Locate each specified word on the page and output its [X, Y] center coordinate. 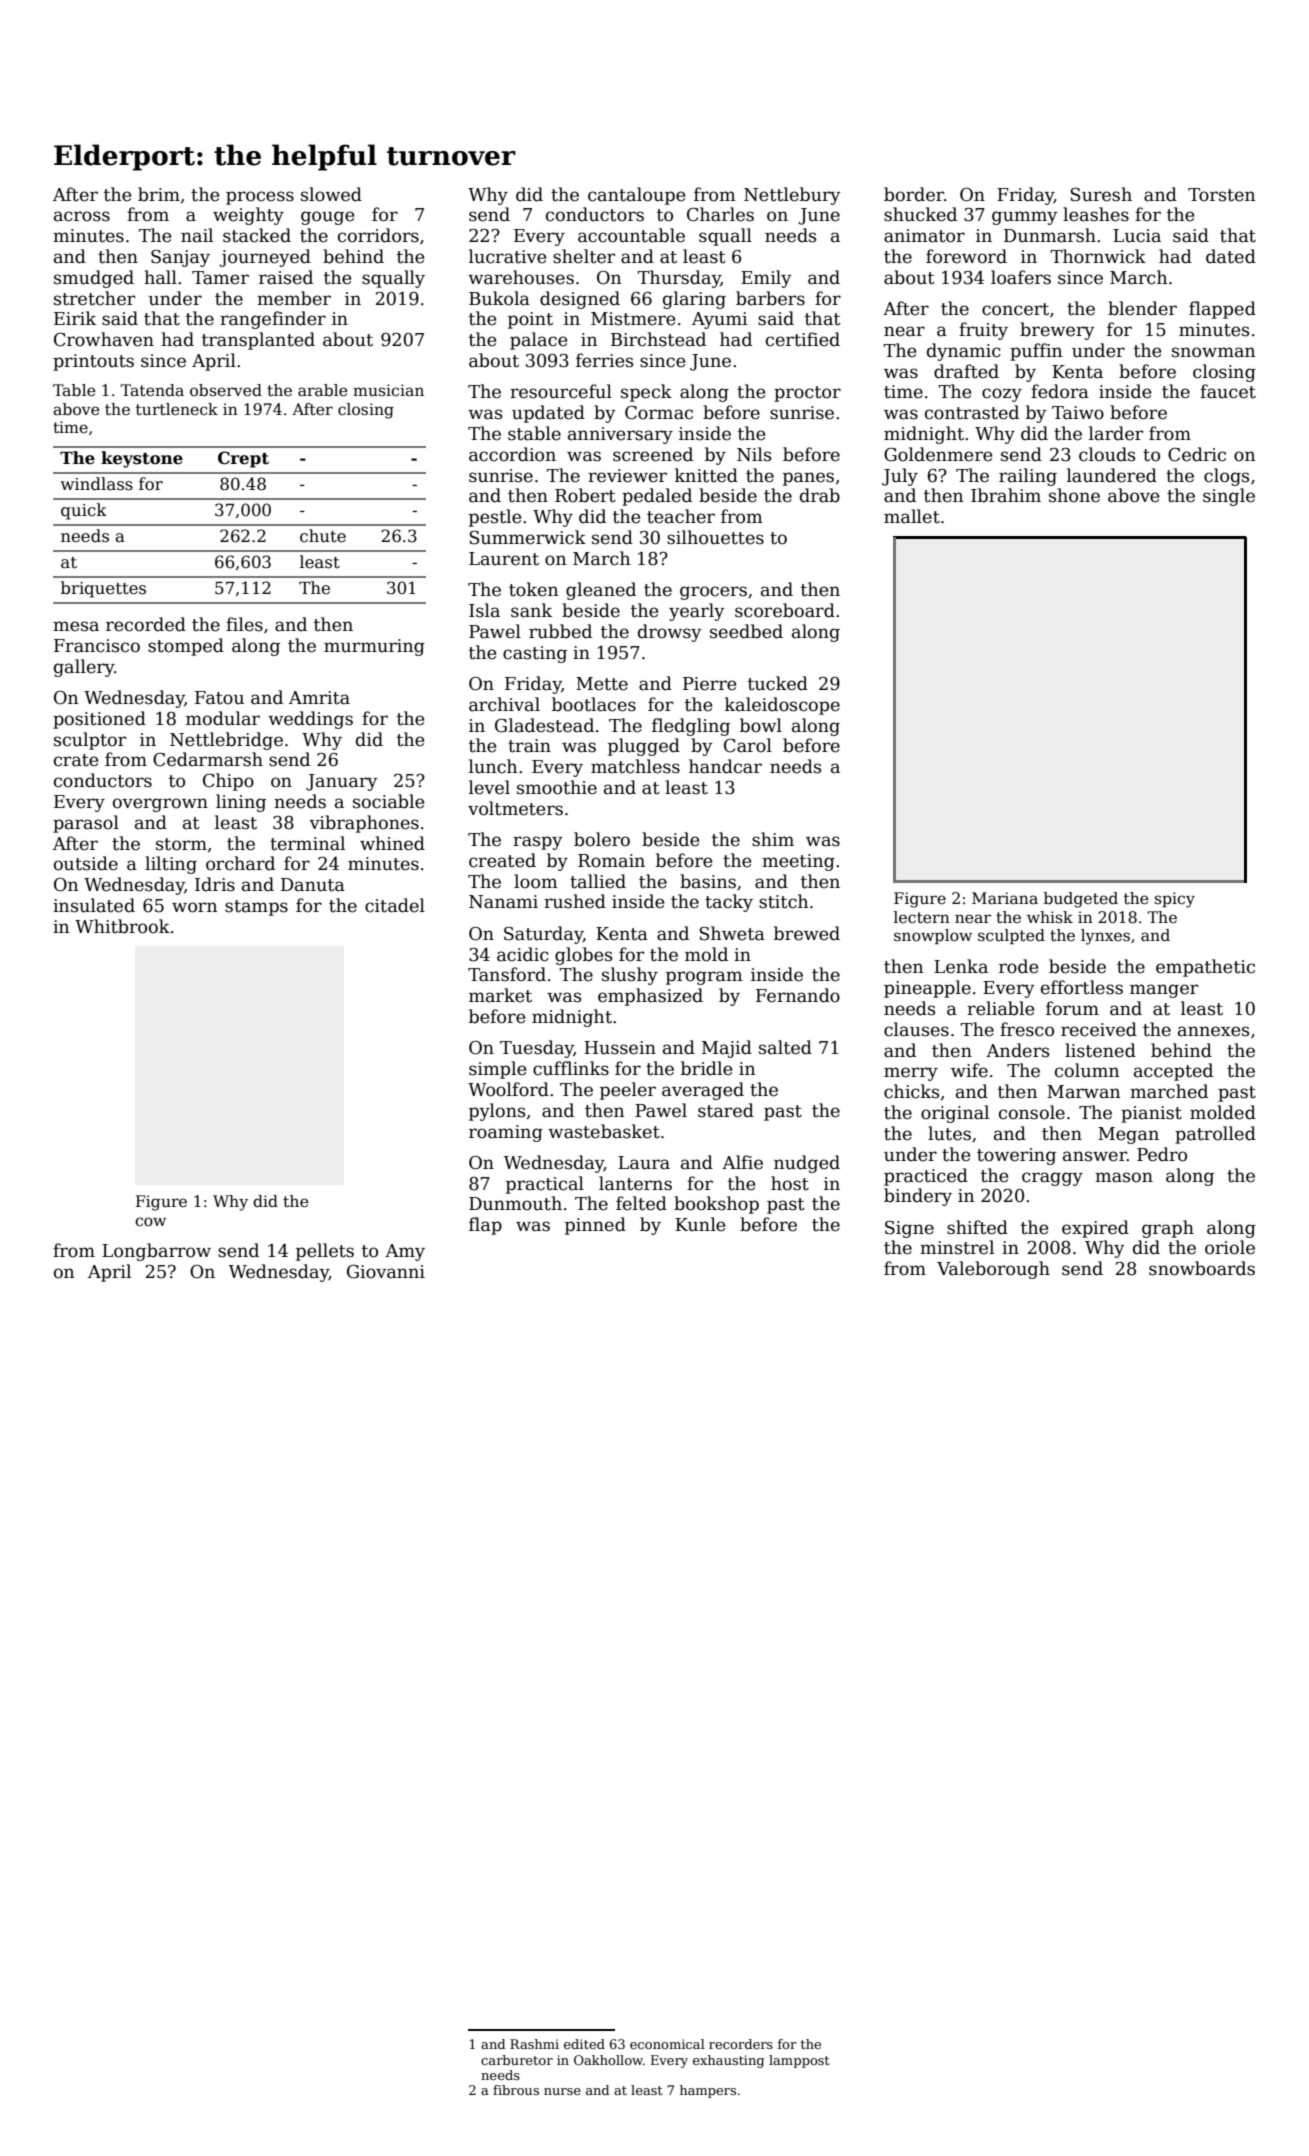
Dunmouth [515, 1203]
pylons [497, 1112]
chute [323, 536]
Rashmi [534, 2044]
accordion [512, 454]
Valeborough [993, 1270]
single [1229, 497]
